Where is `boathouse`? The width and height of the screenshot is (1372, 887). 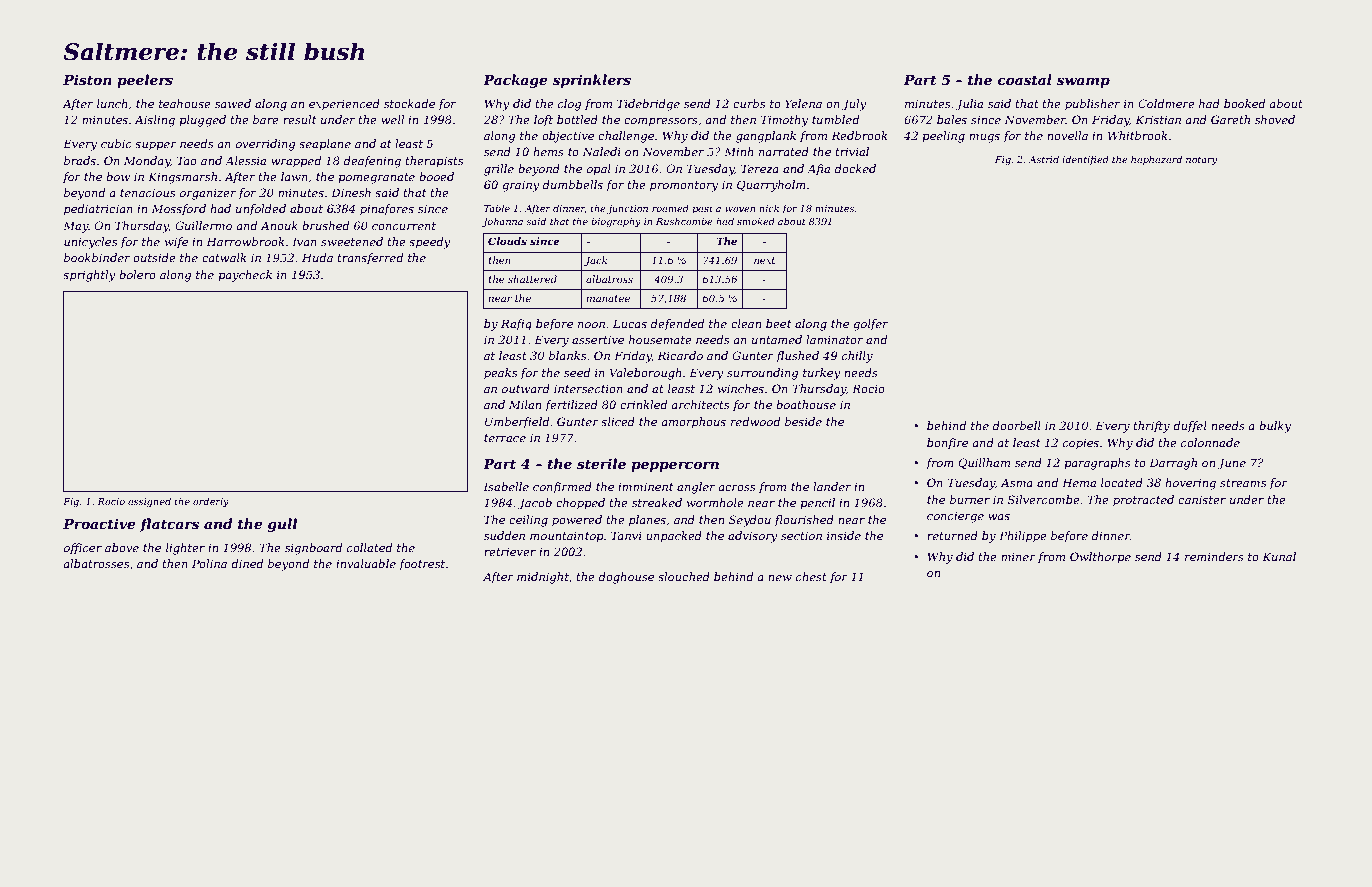 boathouse is located at coordinates (806, 404).
